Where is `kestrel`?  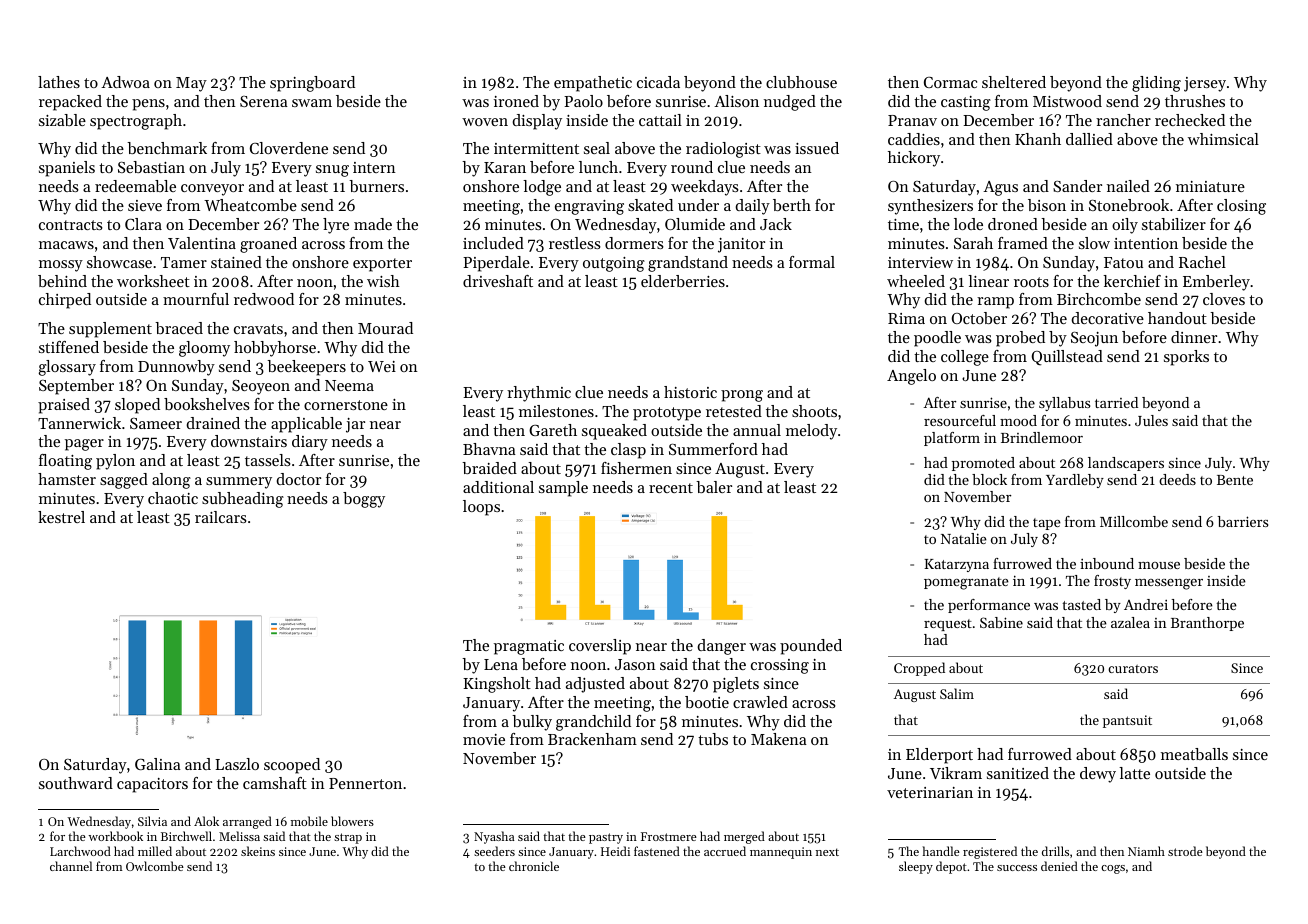
kestrel is located at coordinates (61, 517).
